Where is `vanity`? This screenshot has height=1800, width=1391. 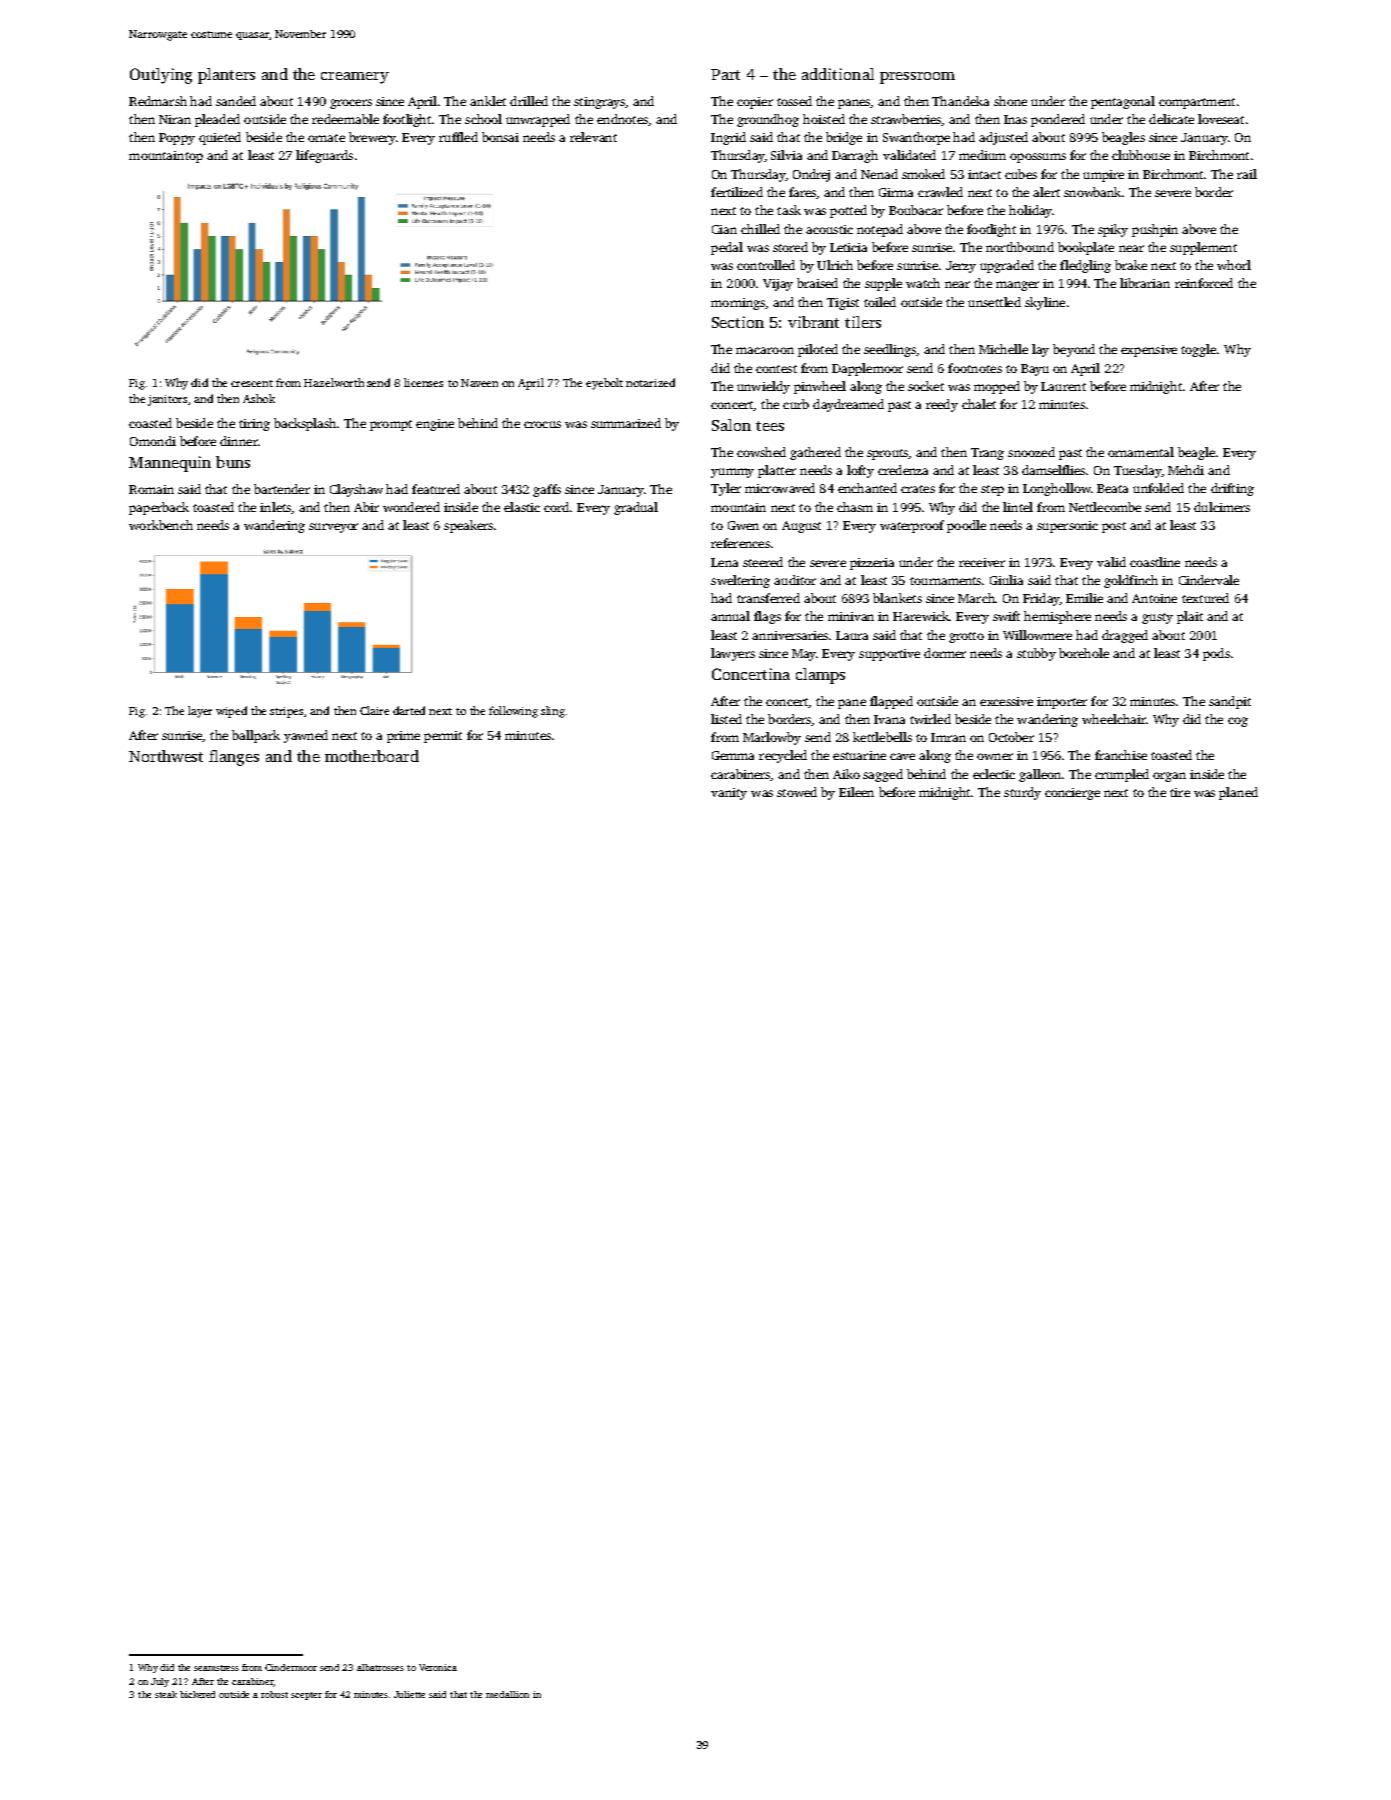
vanity is located at coordinates (729, 794).
